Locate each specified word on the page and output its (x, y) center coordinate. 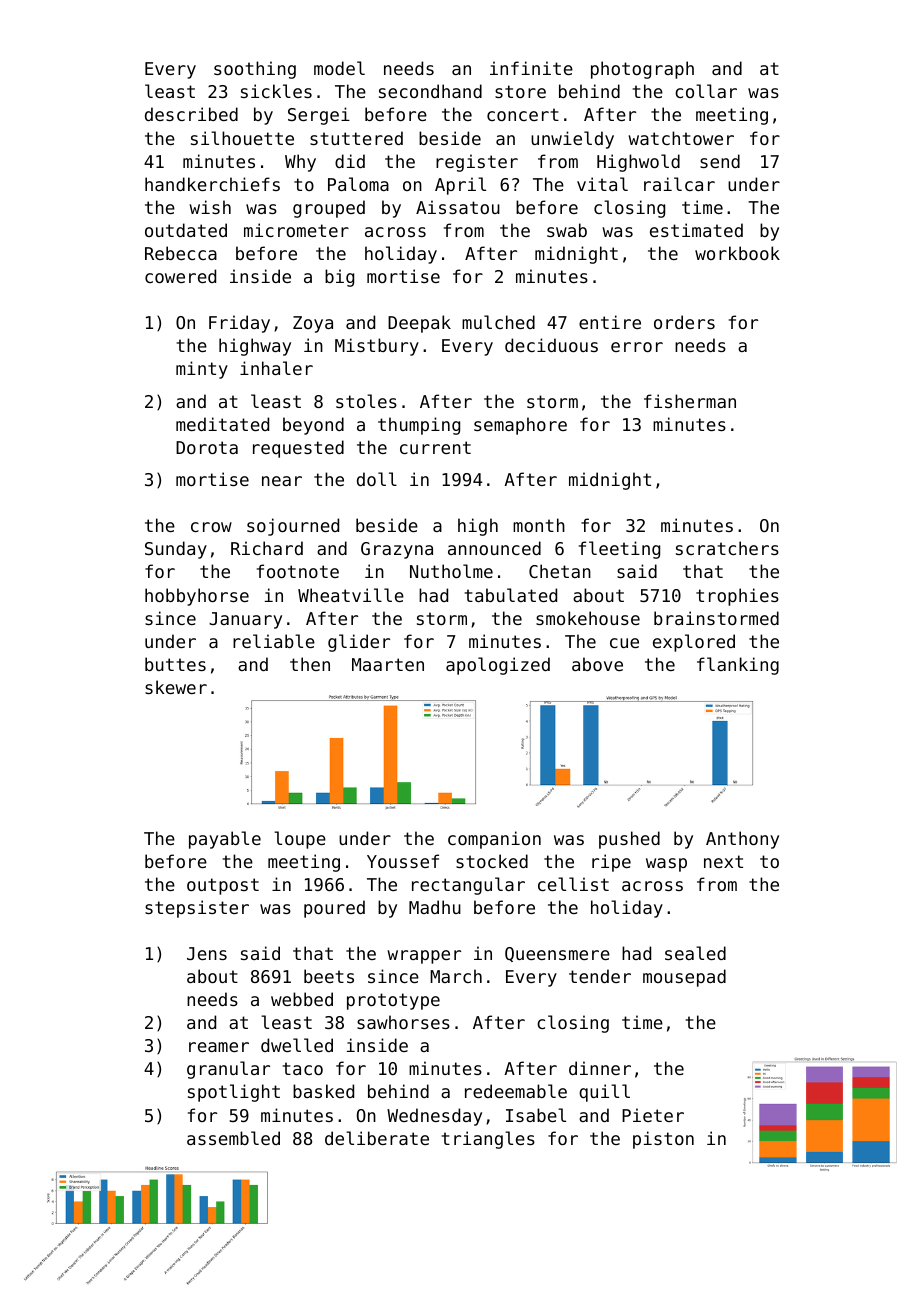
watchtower (681, 138)
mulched (498, 322)
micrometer (296, 230)
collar (706, 91)
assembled (233, 1138)
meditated (222, 424)
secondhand (430, 91)
